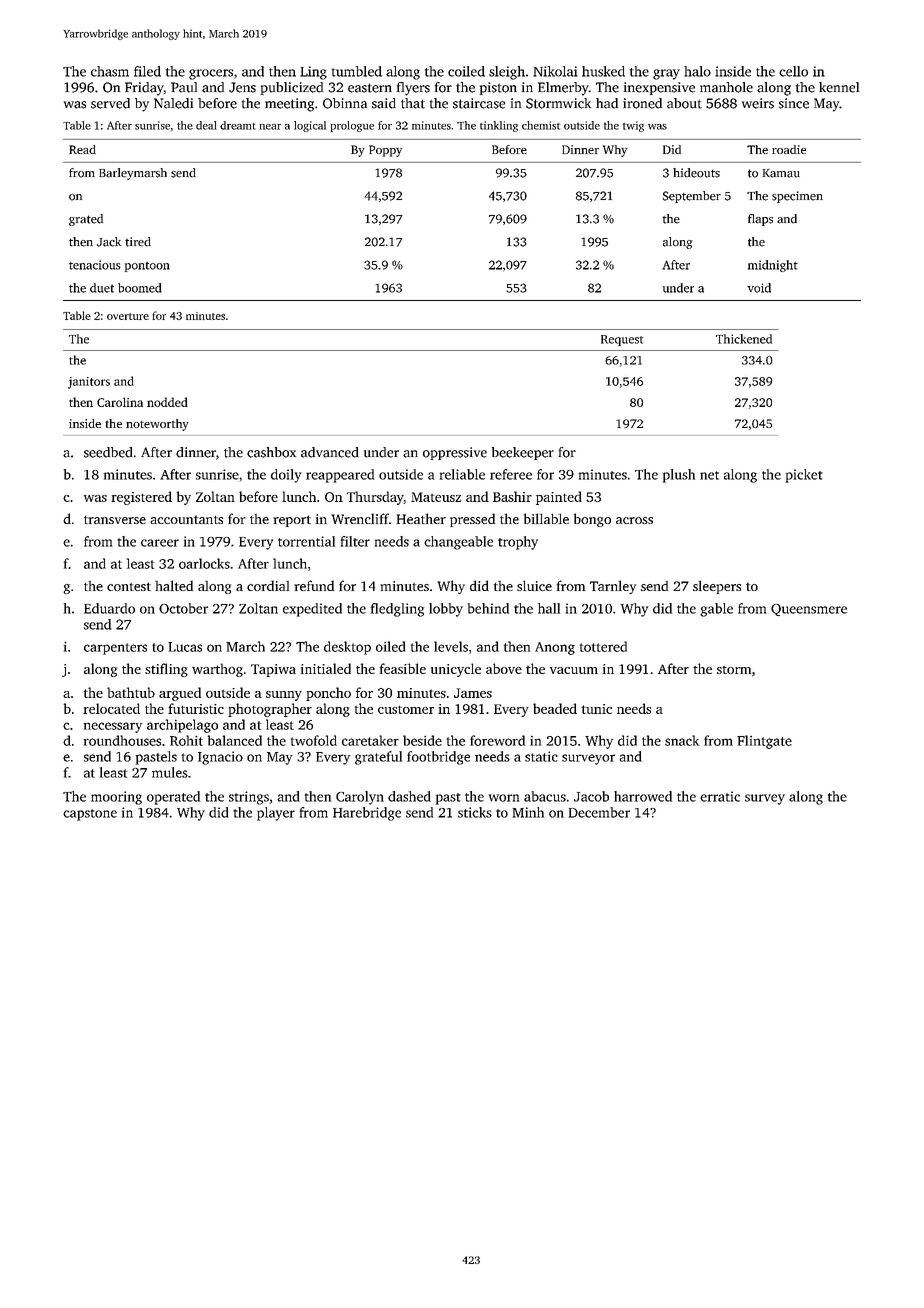 Image resolution: width=924 pixels, height=1308 pixels. I want to click on chasm, so click(110, 71).
